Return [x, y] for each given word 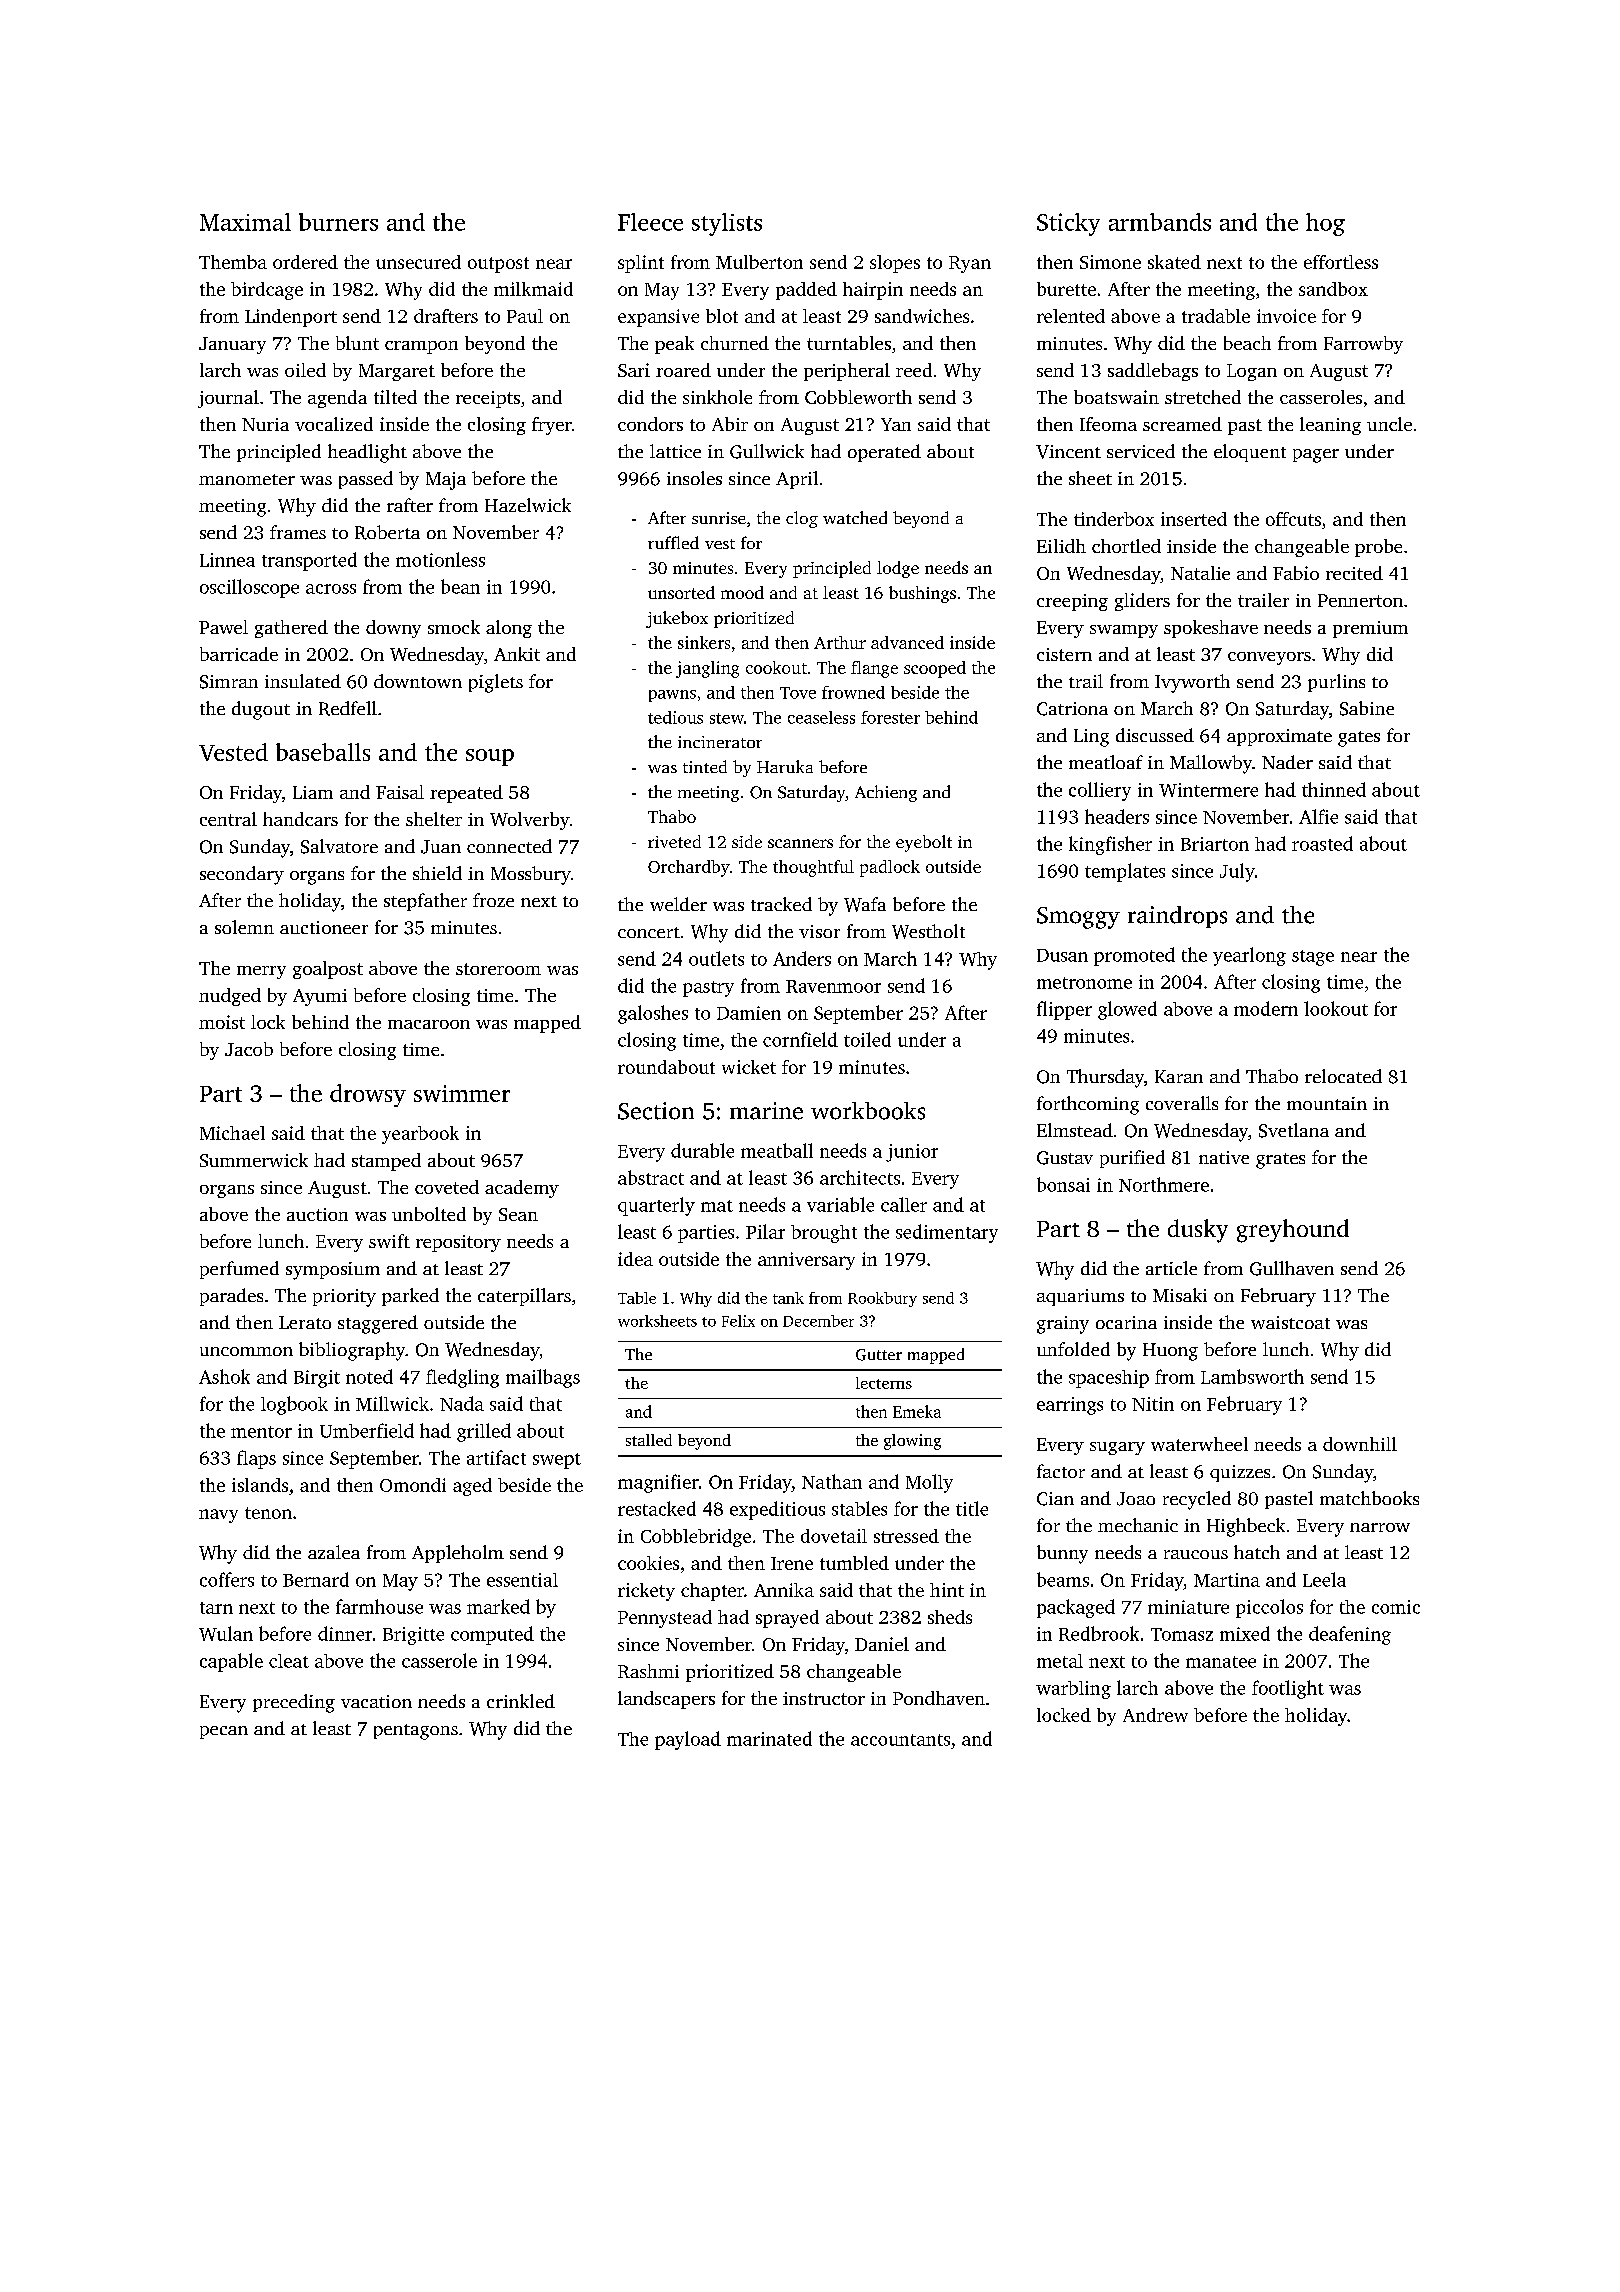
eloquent [1250, 453]
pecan [224, 1732]
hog [1325, 224]
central [228, 819]
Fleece [650, 222]
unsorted [681, 592]
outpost [498, 265]
